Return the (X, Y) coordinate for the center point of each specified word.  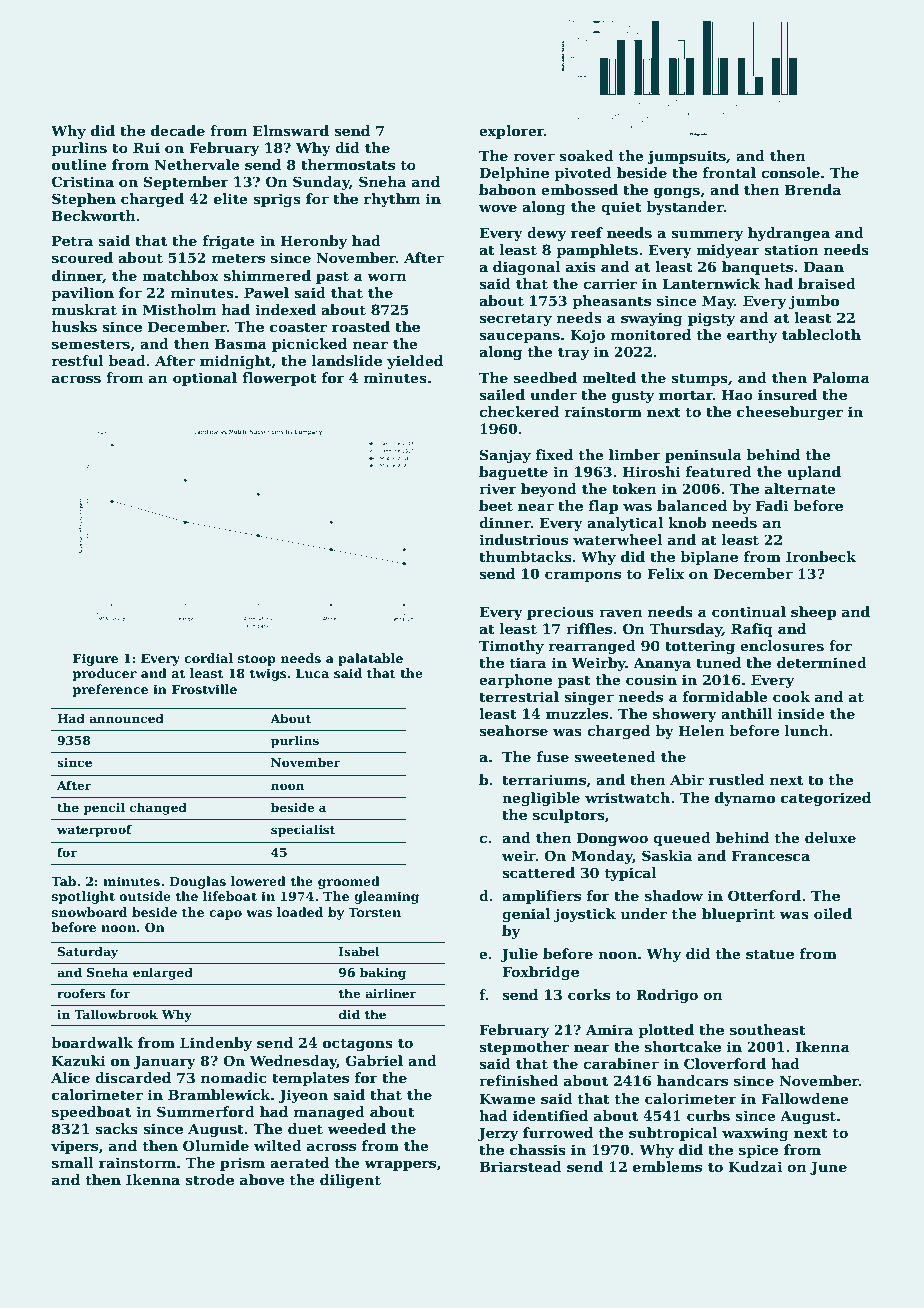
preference (110, 690)
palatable (370, 659)
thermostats (348, 164)
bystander (685, 208)
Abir (687, 779)
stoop (257, 660)
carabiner (621, 1063)
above (262, 1179)
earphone (515, 681)
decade (178, 130)
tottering (700, 647)
